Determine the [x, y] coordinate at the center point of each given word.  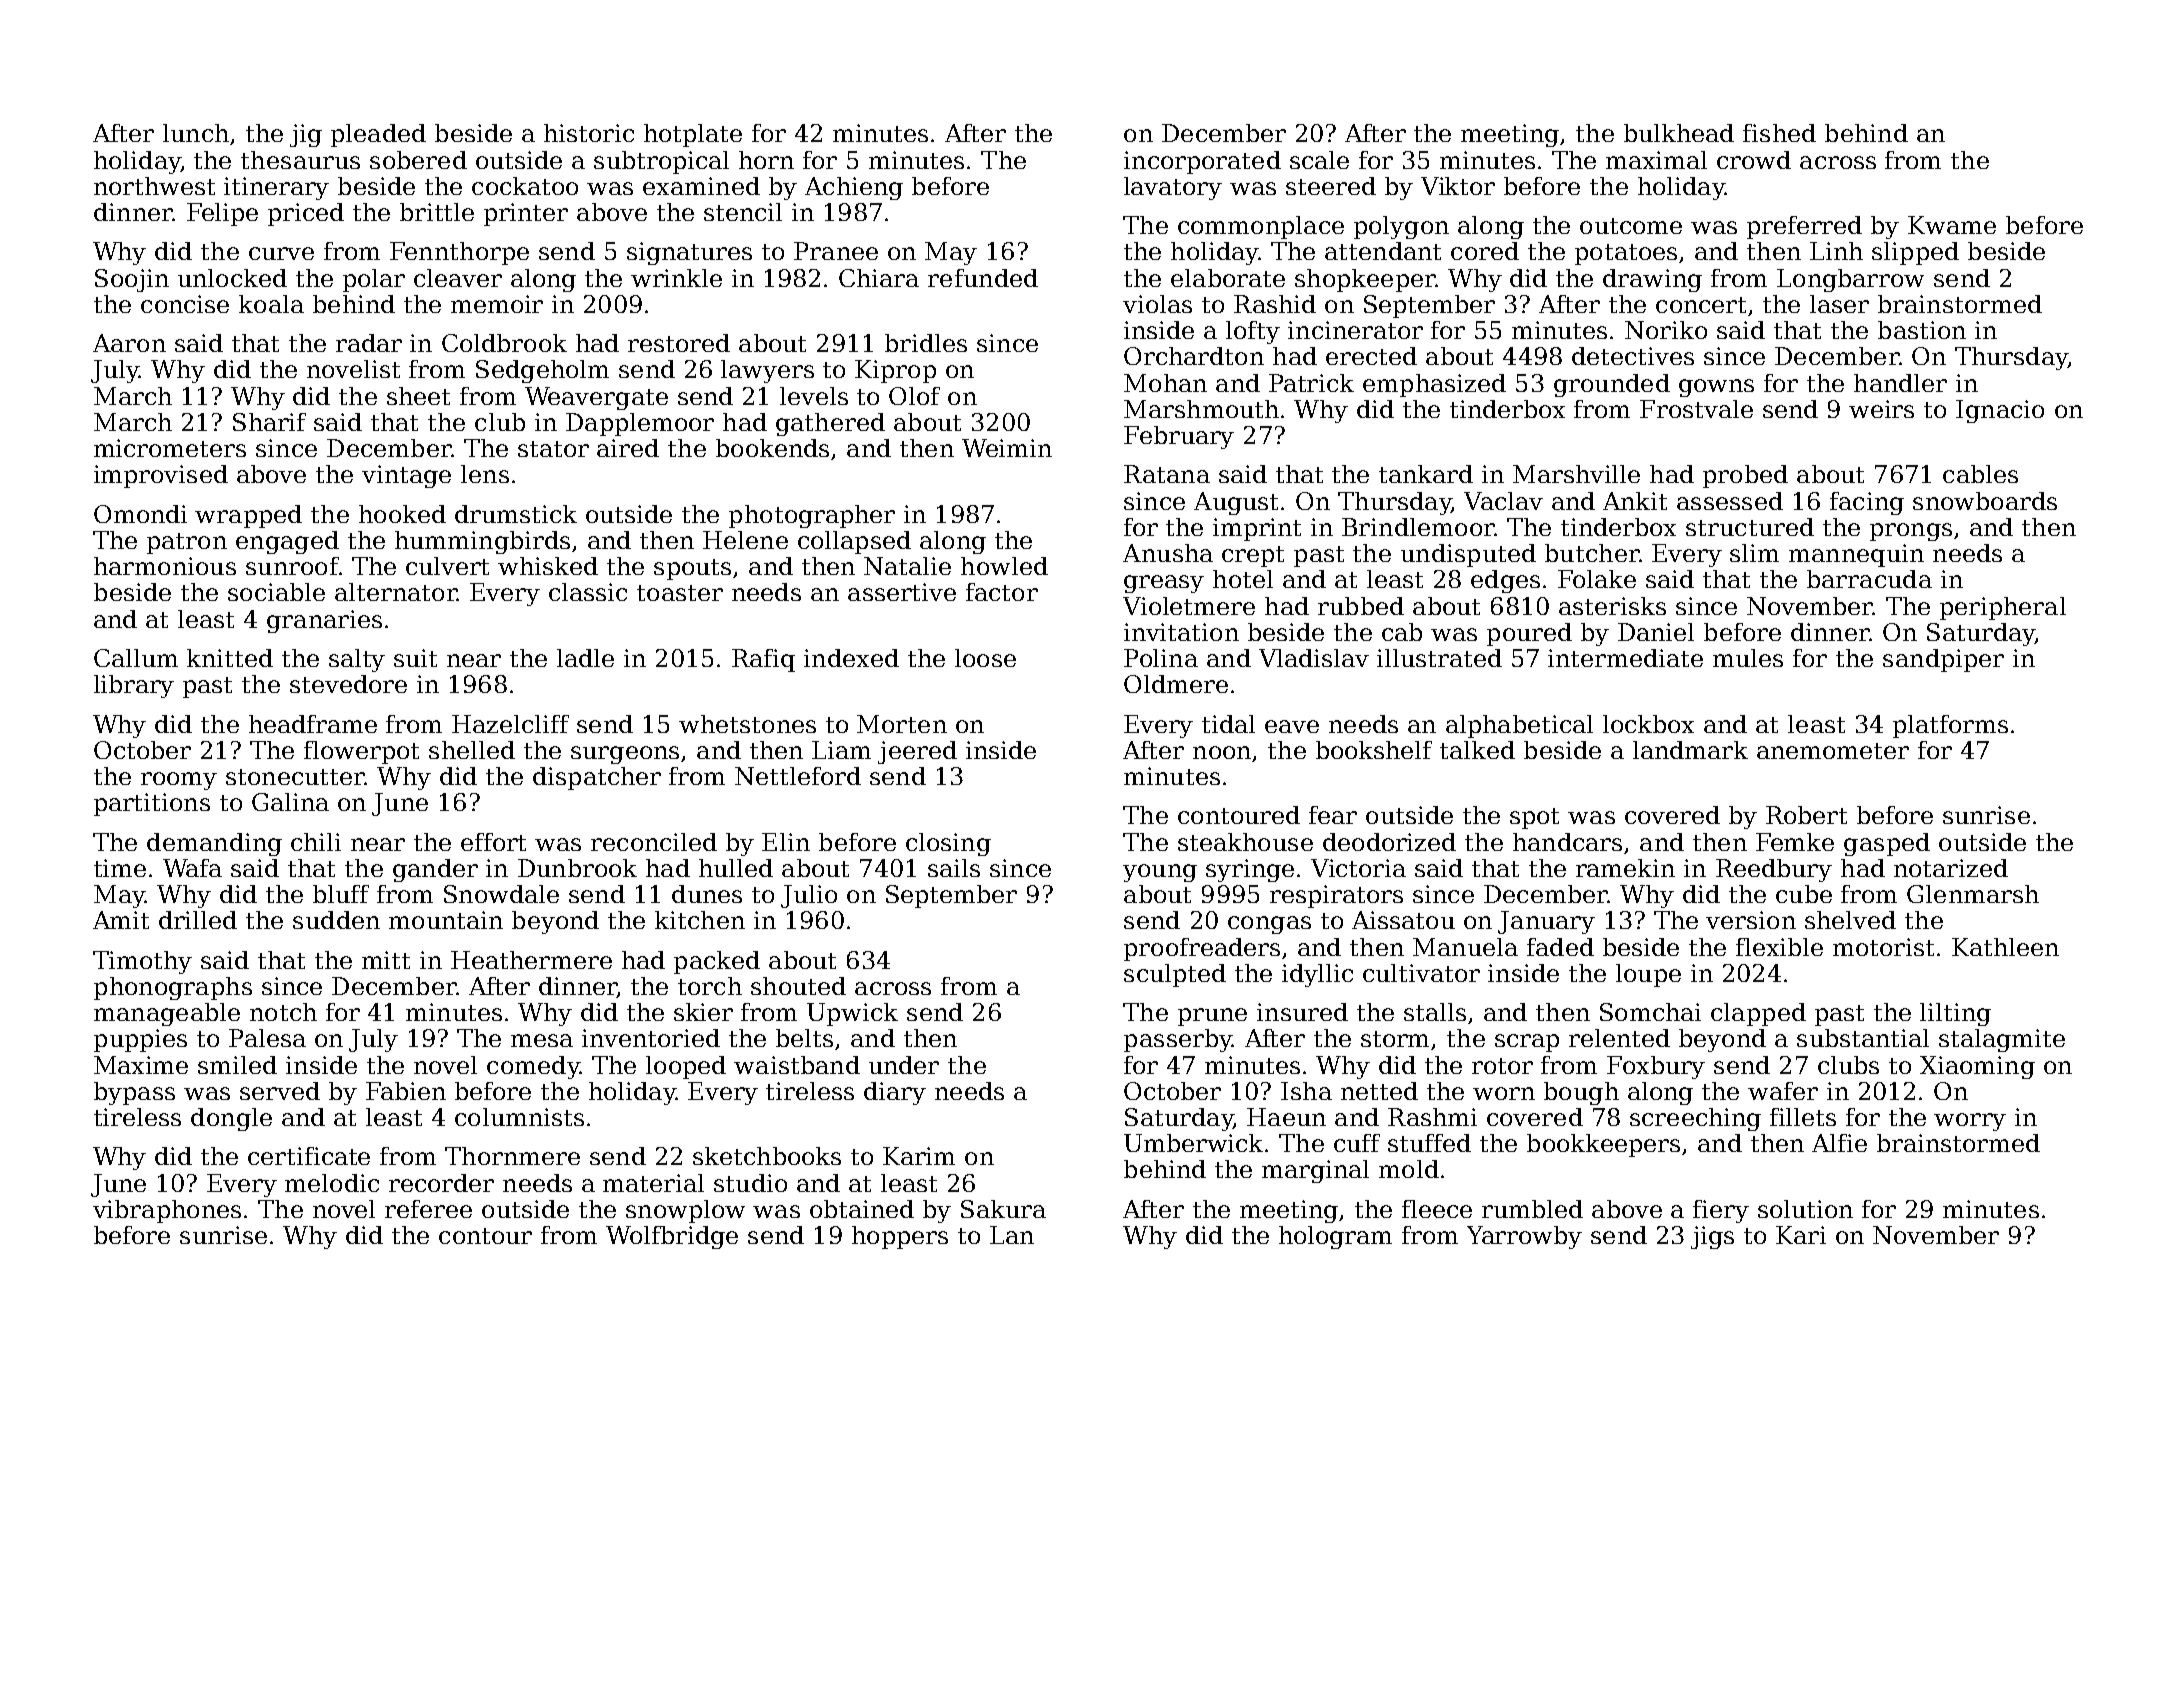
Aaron [129, 343]
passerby [1178, 1040]
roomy [179, 781]
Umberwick [1193, 1143]
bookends [772, 448]
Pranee [836, 251]
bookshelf [1374, 750]
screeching [1695, 1119]
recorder [441, 1183]
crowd [1754, 160]
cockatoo [525, 186]
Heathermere [531, 960]
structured [1750, 527]
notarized [1951, 868]
